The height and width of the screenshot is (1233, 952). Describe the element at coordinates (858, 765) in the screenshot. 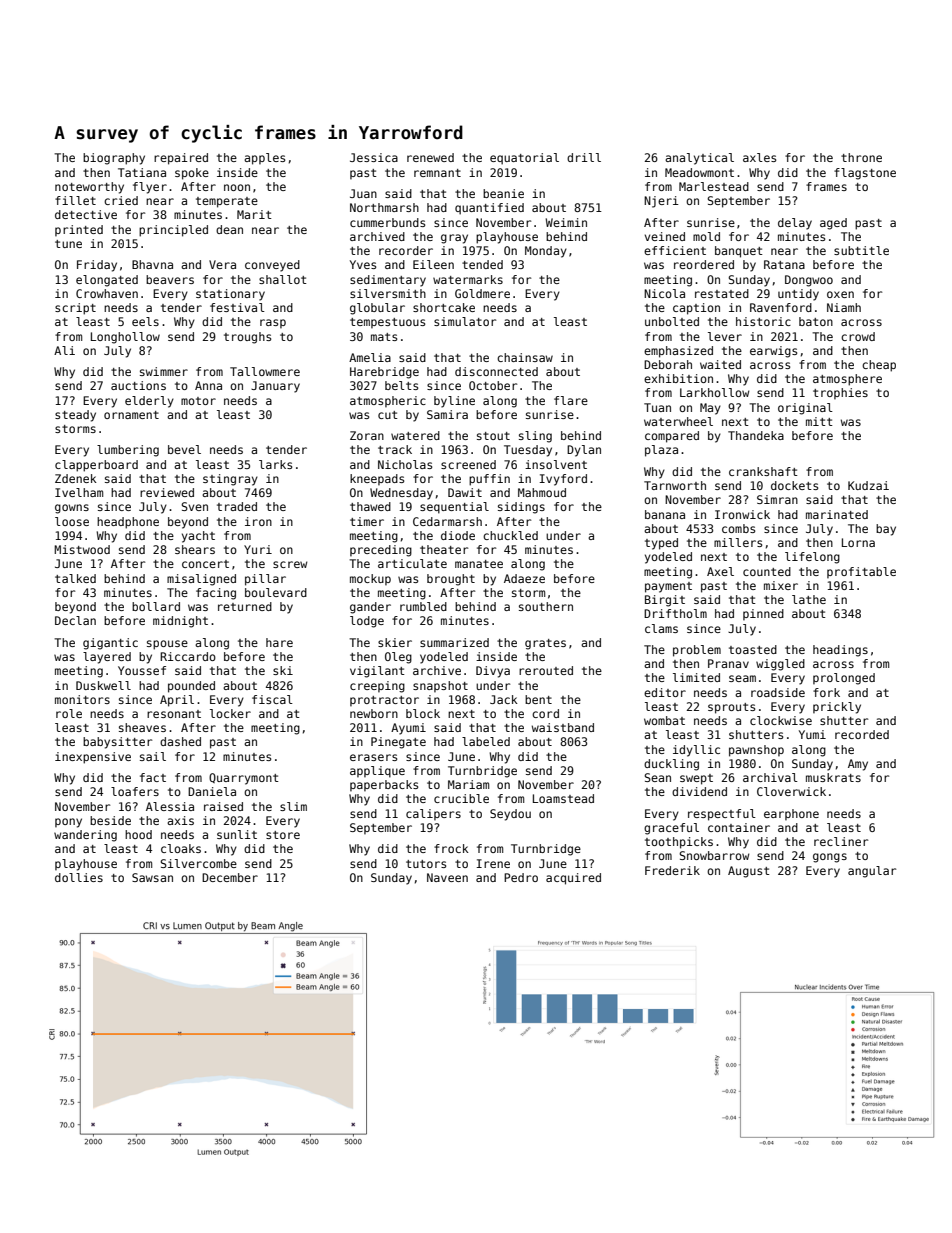

I see `Amy` at that location.
